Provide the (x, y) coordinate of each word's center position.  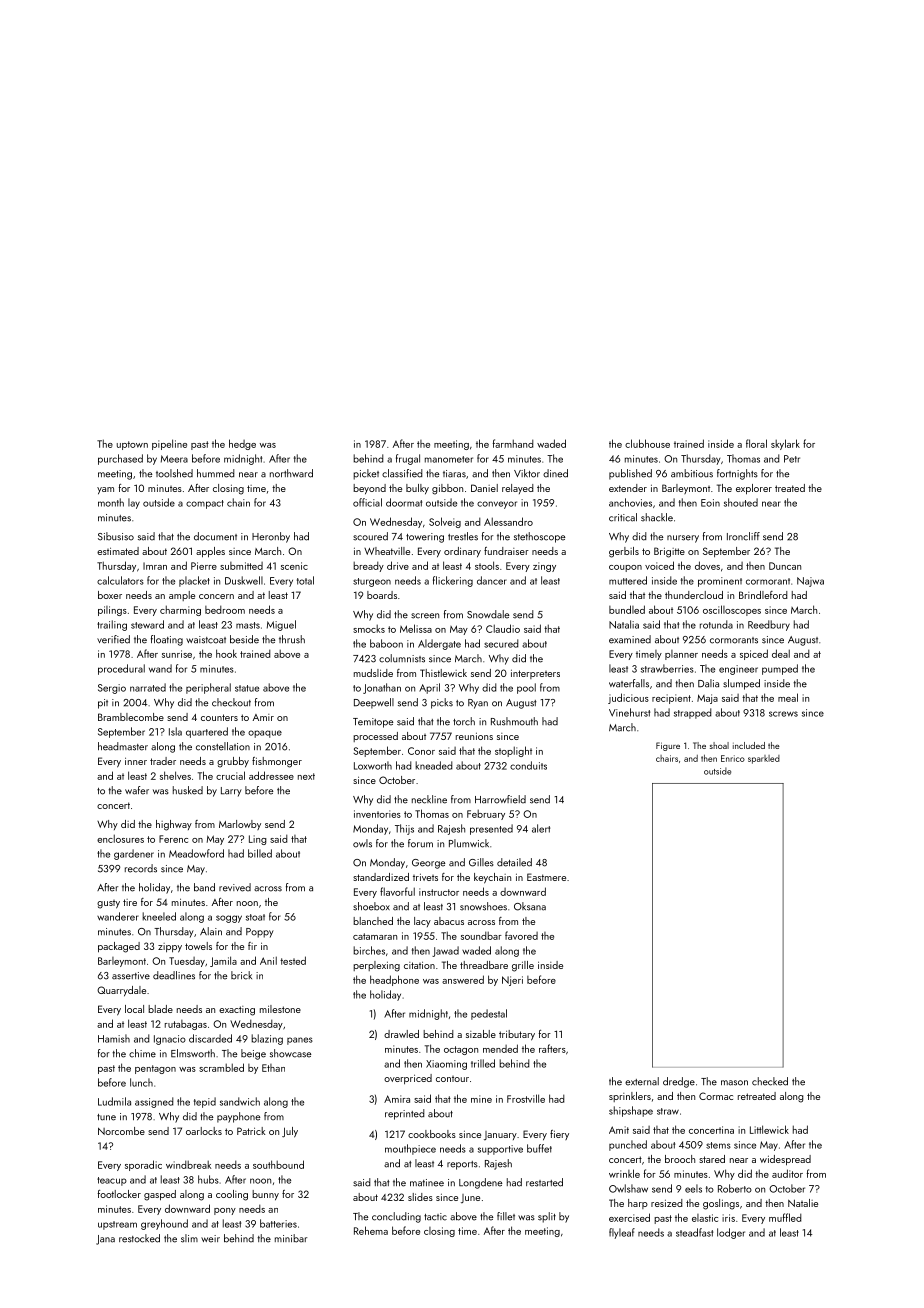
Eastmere (546, 877)
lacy (422, 922)
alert (541, 828)
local (134, 1009)
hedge (242, 444)
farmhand (513, 443)
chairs (667, 758)
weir (210, 1239)
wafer (137, 790)
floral (756, 443)
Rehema (371, 1230)
